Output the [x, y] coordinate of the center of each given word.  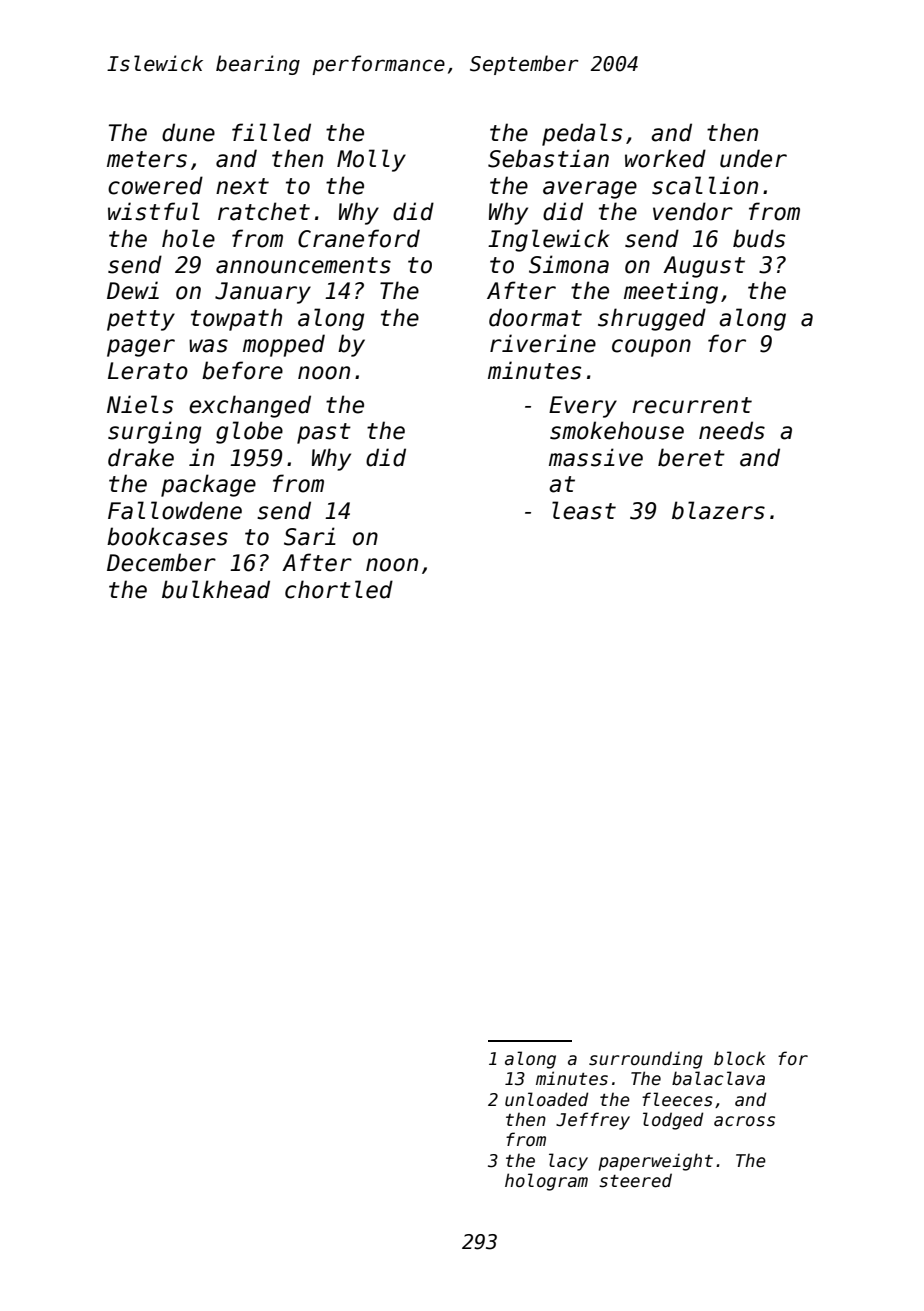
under [753, 158]
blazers [718, 510]
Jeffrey [593, 1121]
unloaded [546, 1099]
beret [691, 457]
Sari [310, 536]
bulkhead [216, 589]
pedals [582, 134]
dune [188, 132]
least [584, 510]
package [208, 485]
